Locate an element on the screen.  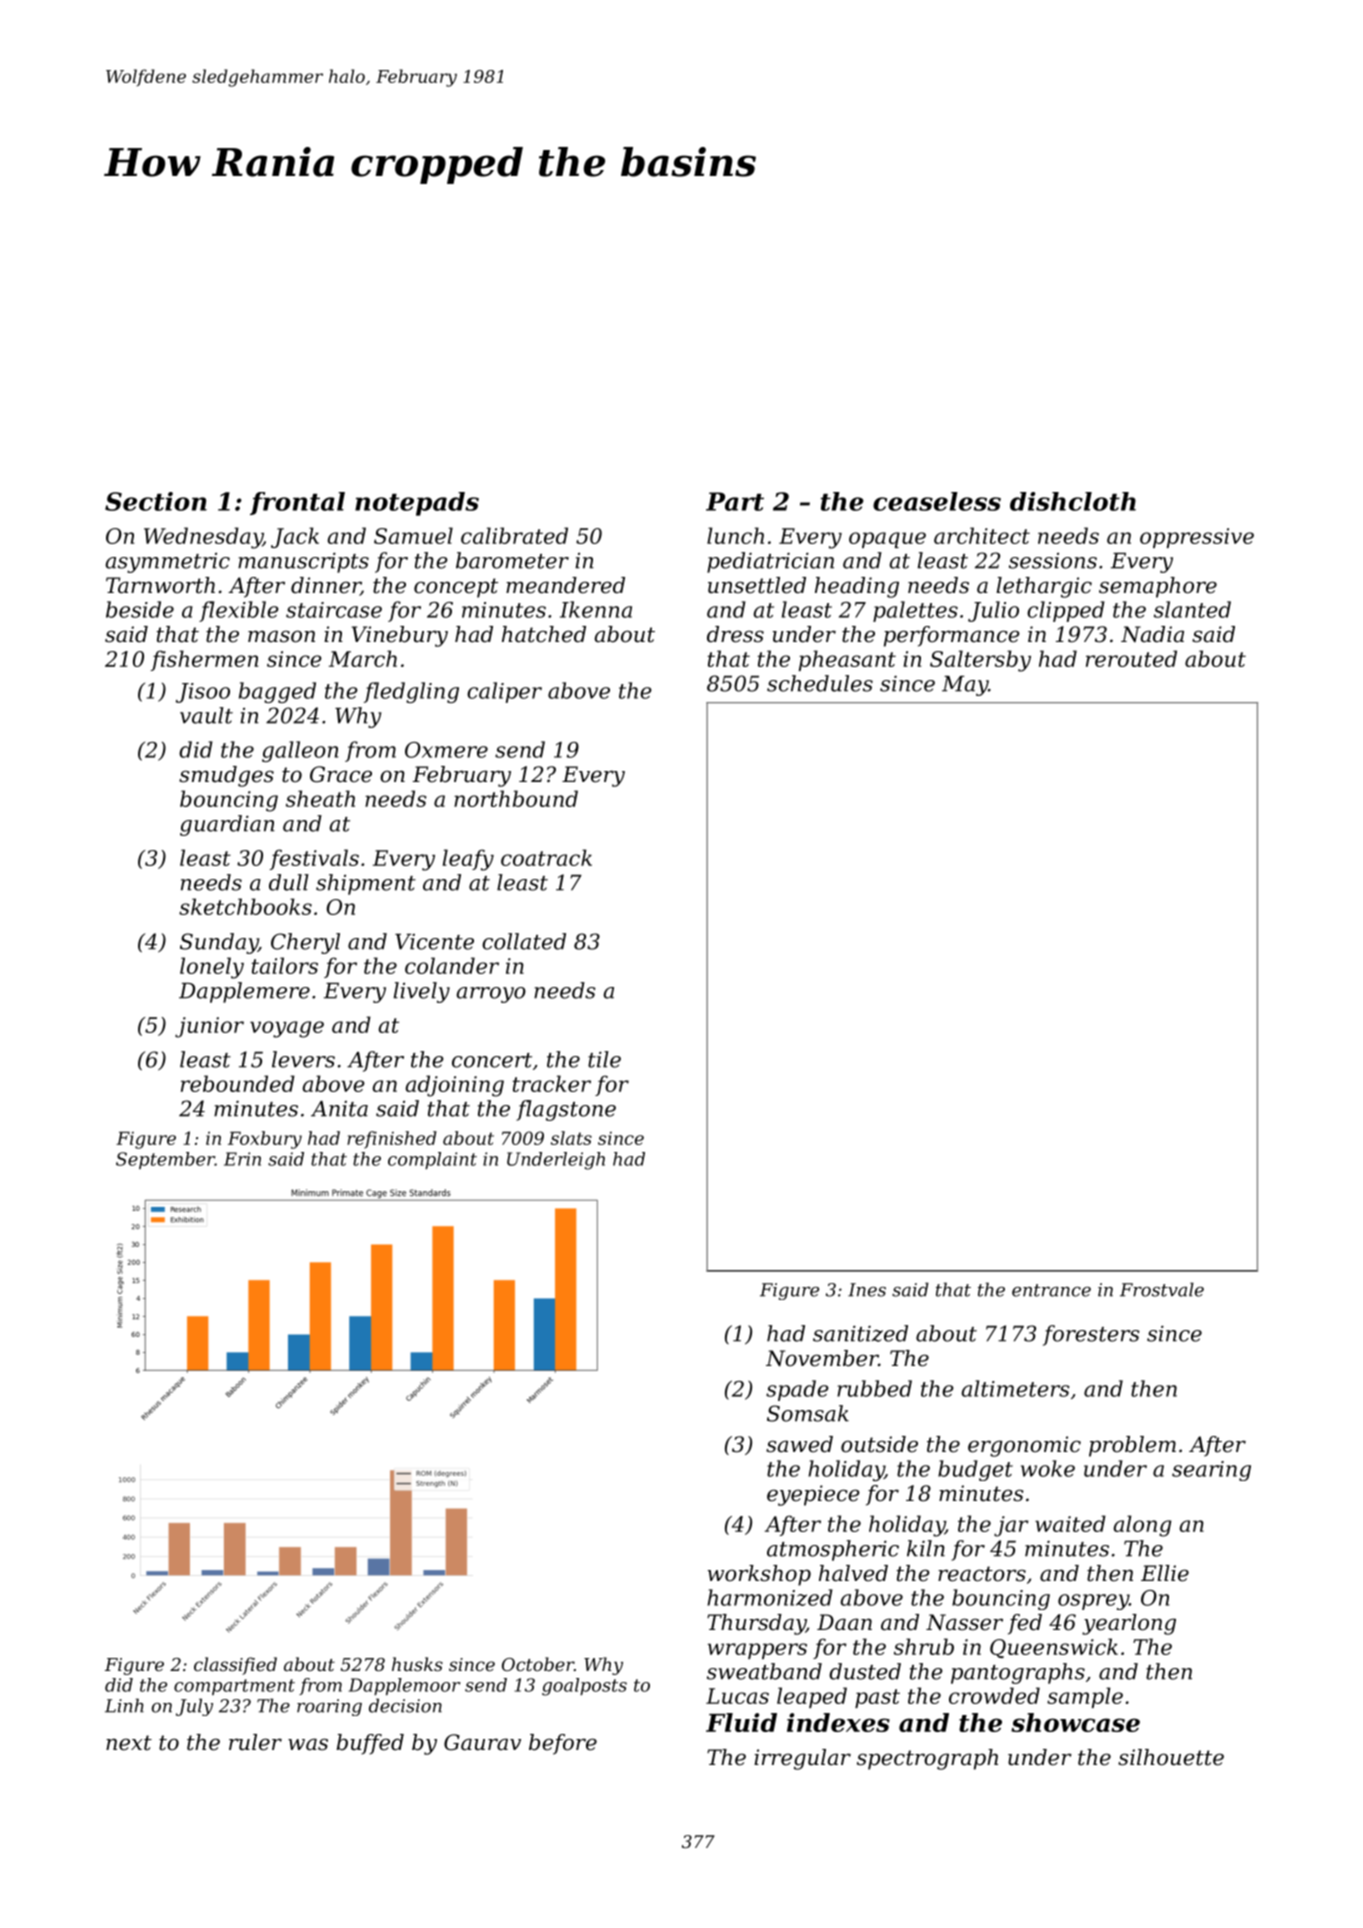
notepads is located at coordinates (417, 504).
